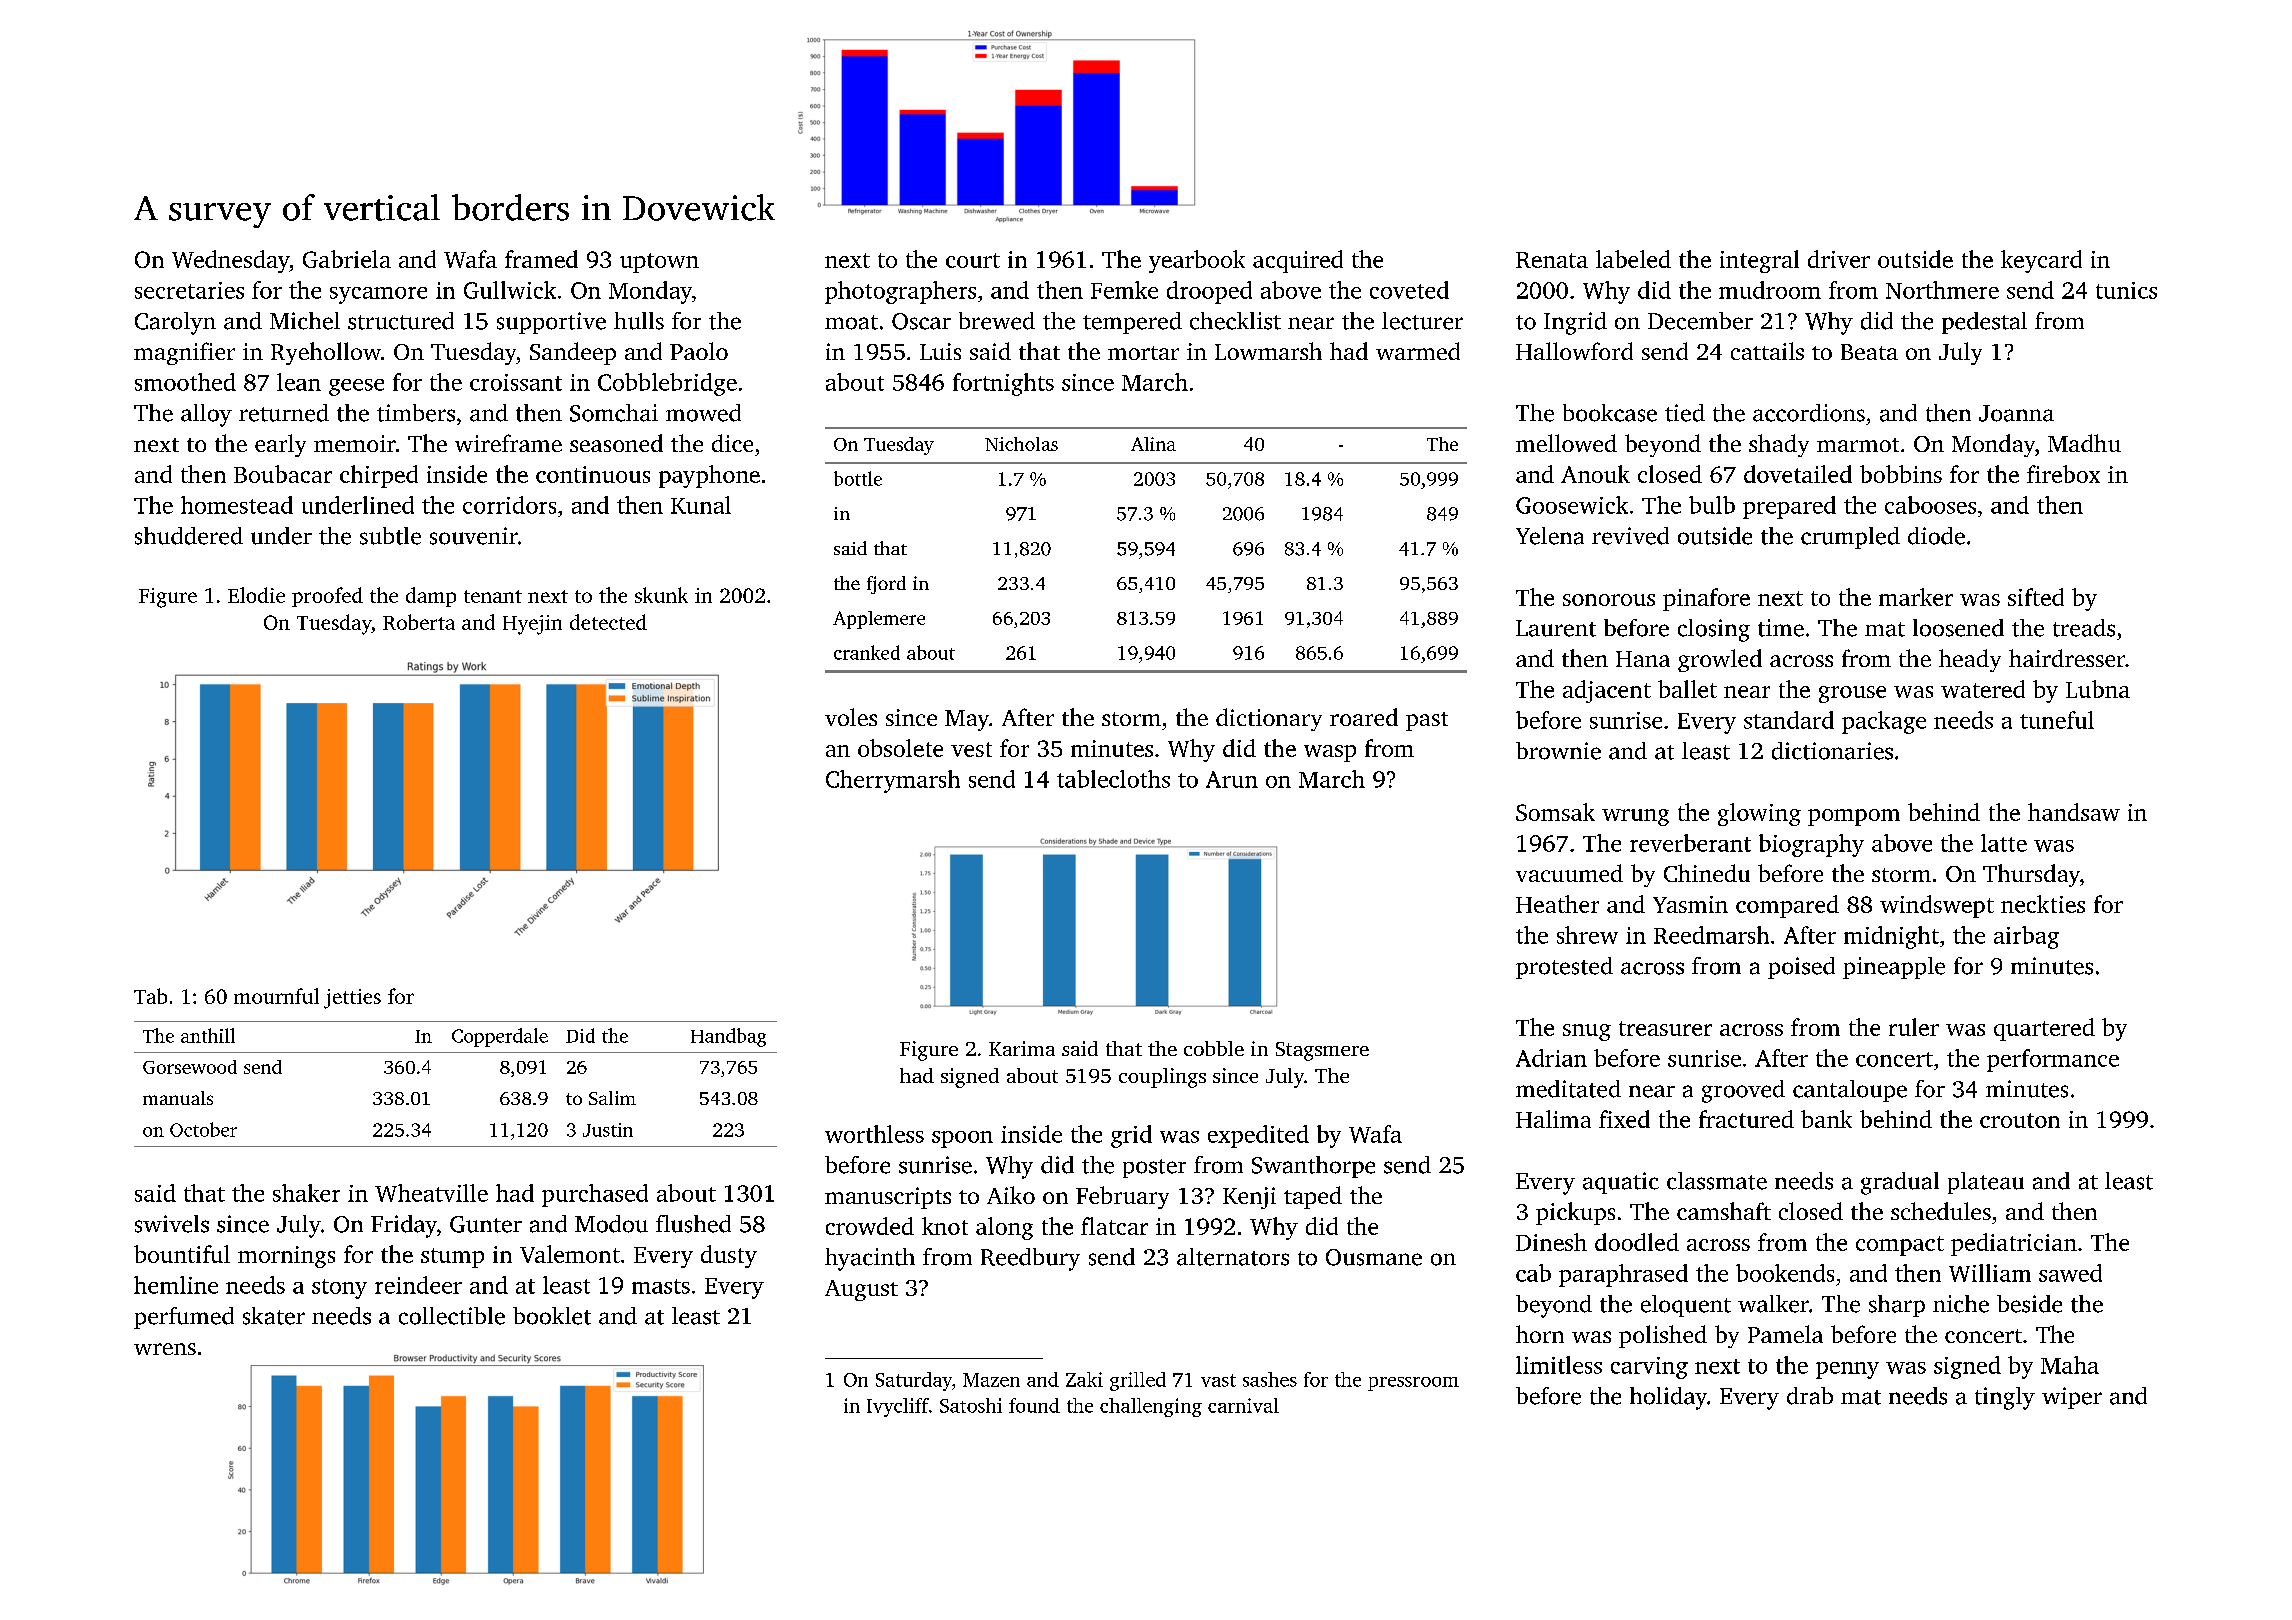 This screenshot has width=2292, height=1620. What do you see at coordinates (1021, 444) in the screenshot?
I see `Nicholas` at bounding box center [1021, 444].
